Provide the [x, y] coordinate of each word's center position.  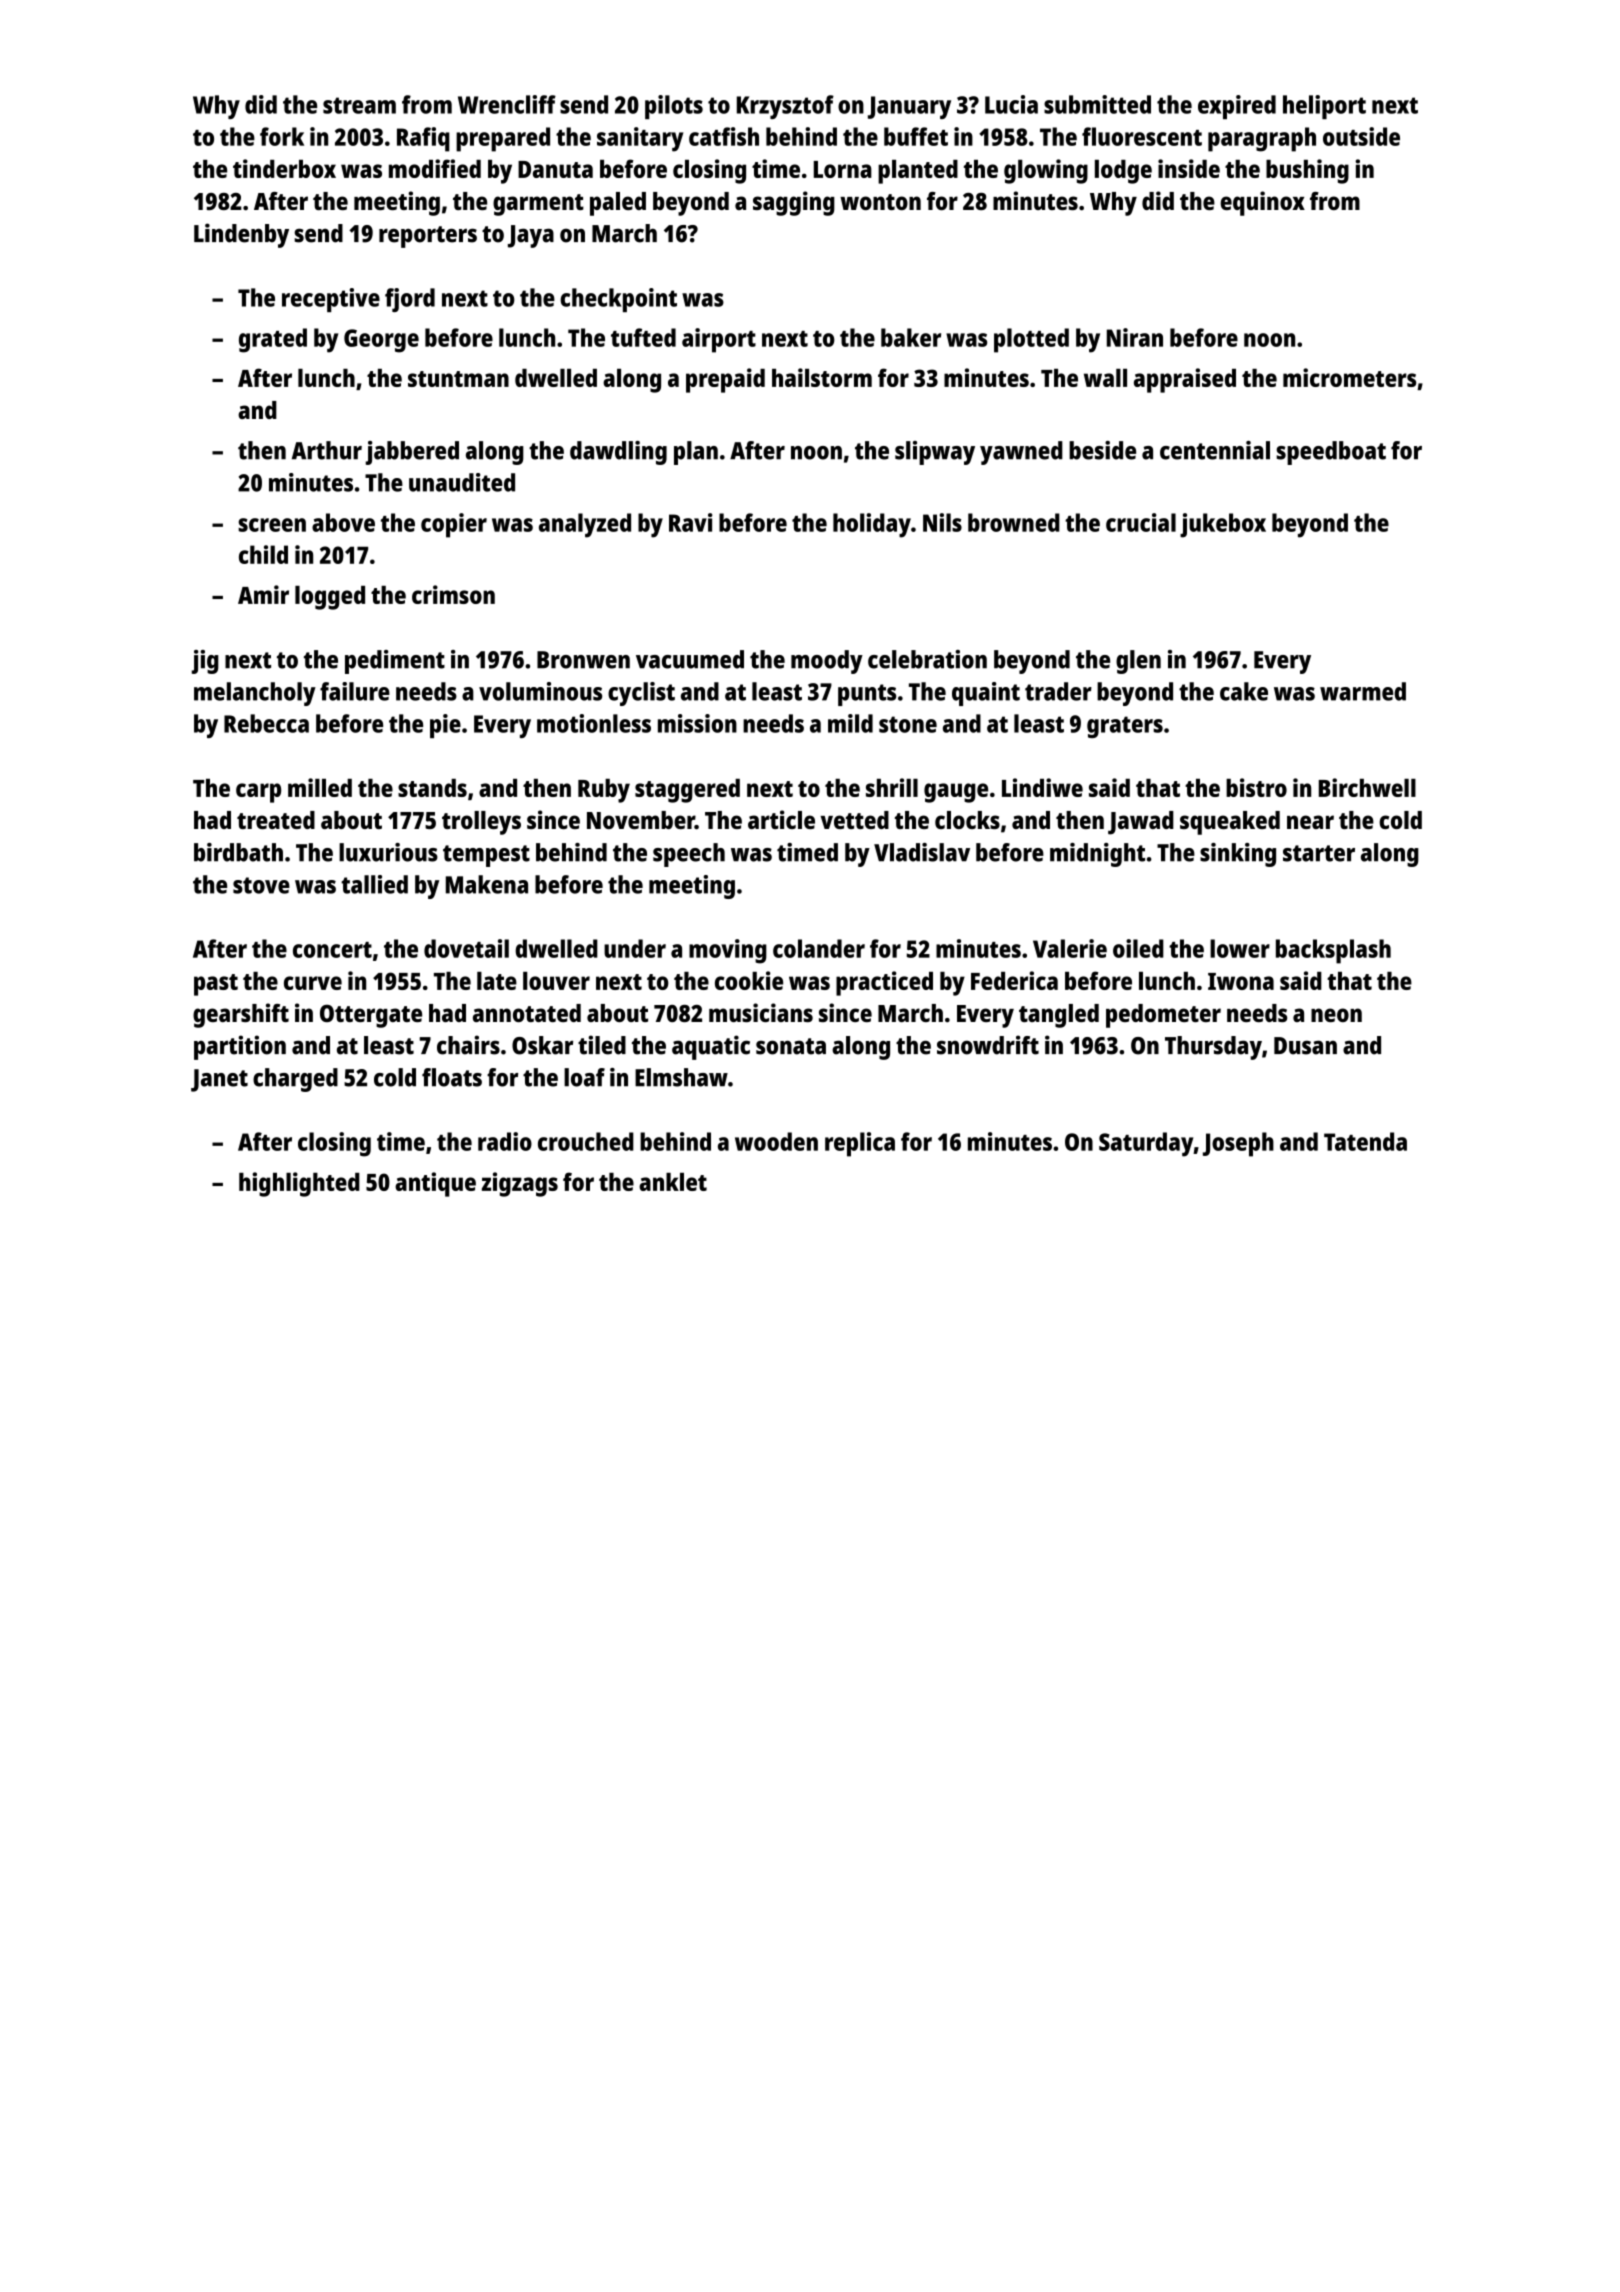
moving [728, 951]
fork [282, 136]
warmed [1363, 691]
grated [273, 340]
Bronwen [583, 660]
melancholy [255, 694]
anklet [673, 1182]
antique [435, 1184]
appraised [1185, 380]
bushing [1307, 171]
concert [332, 950]
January [909, 107]
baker [911, 337]
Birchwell [1367, 787]
